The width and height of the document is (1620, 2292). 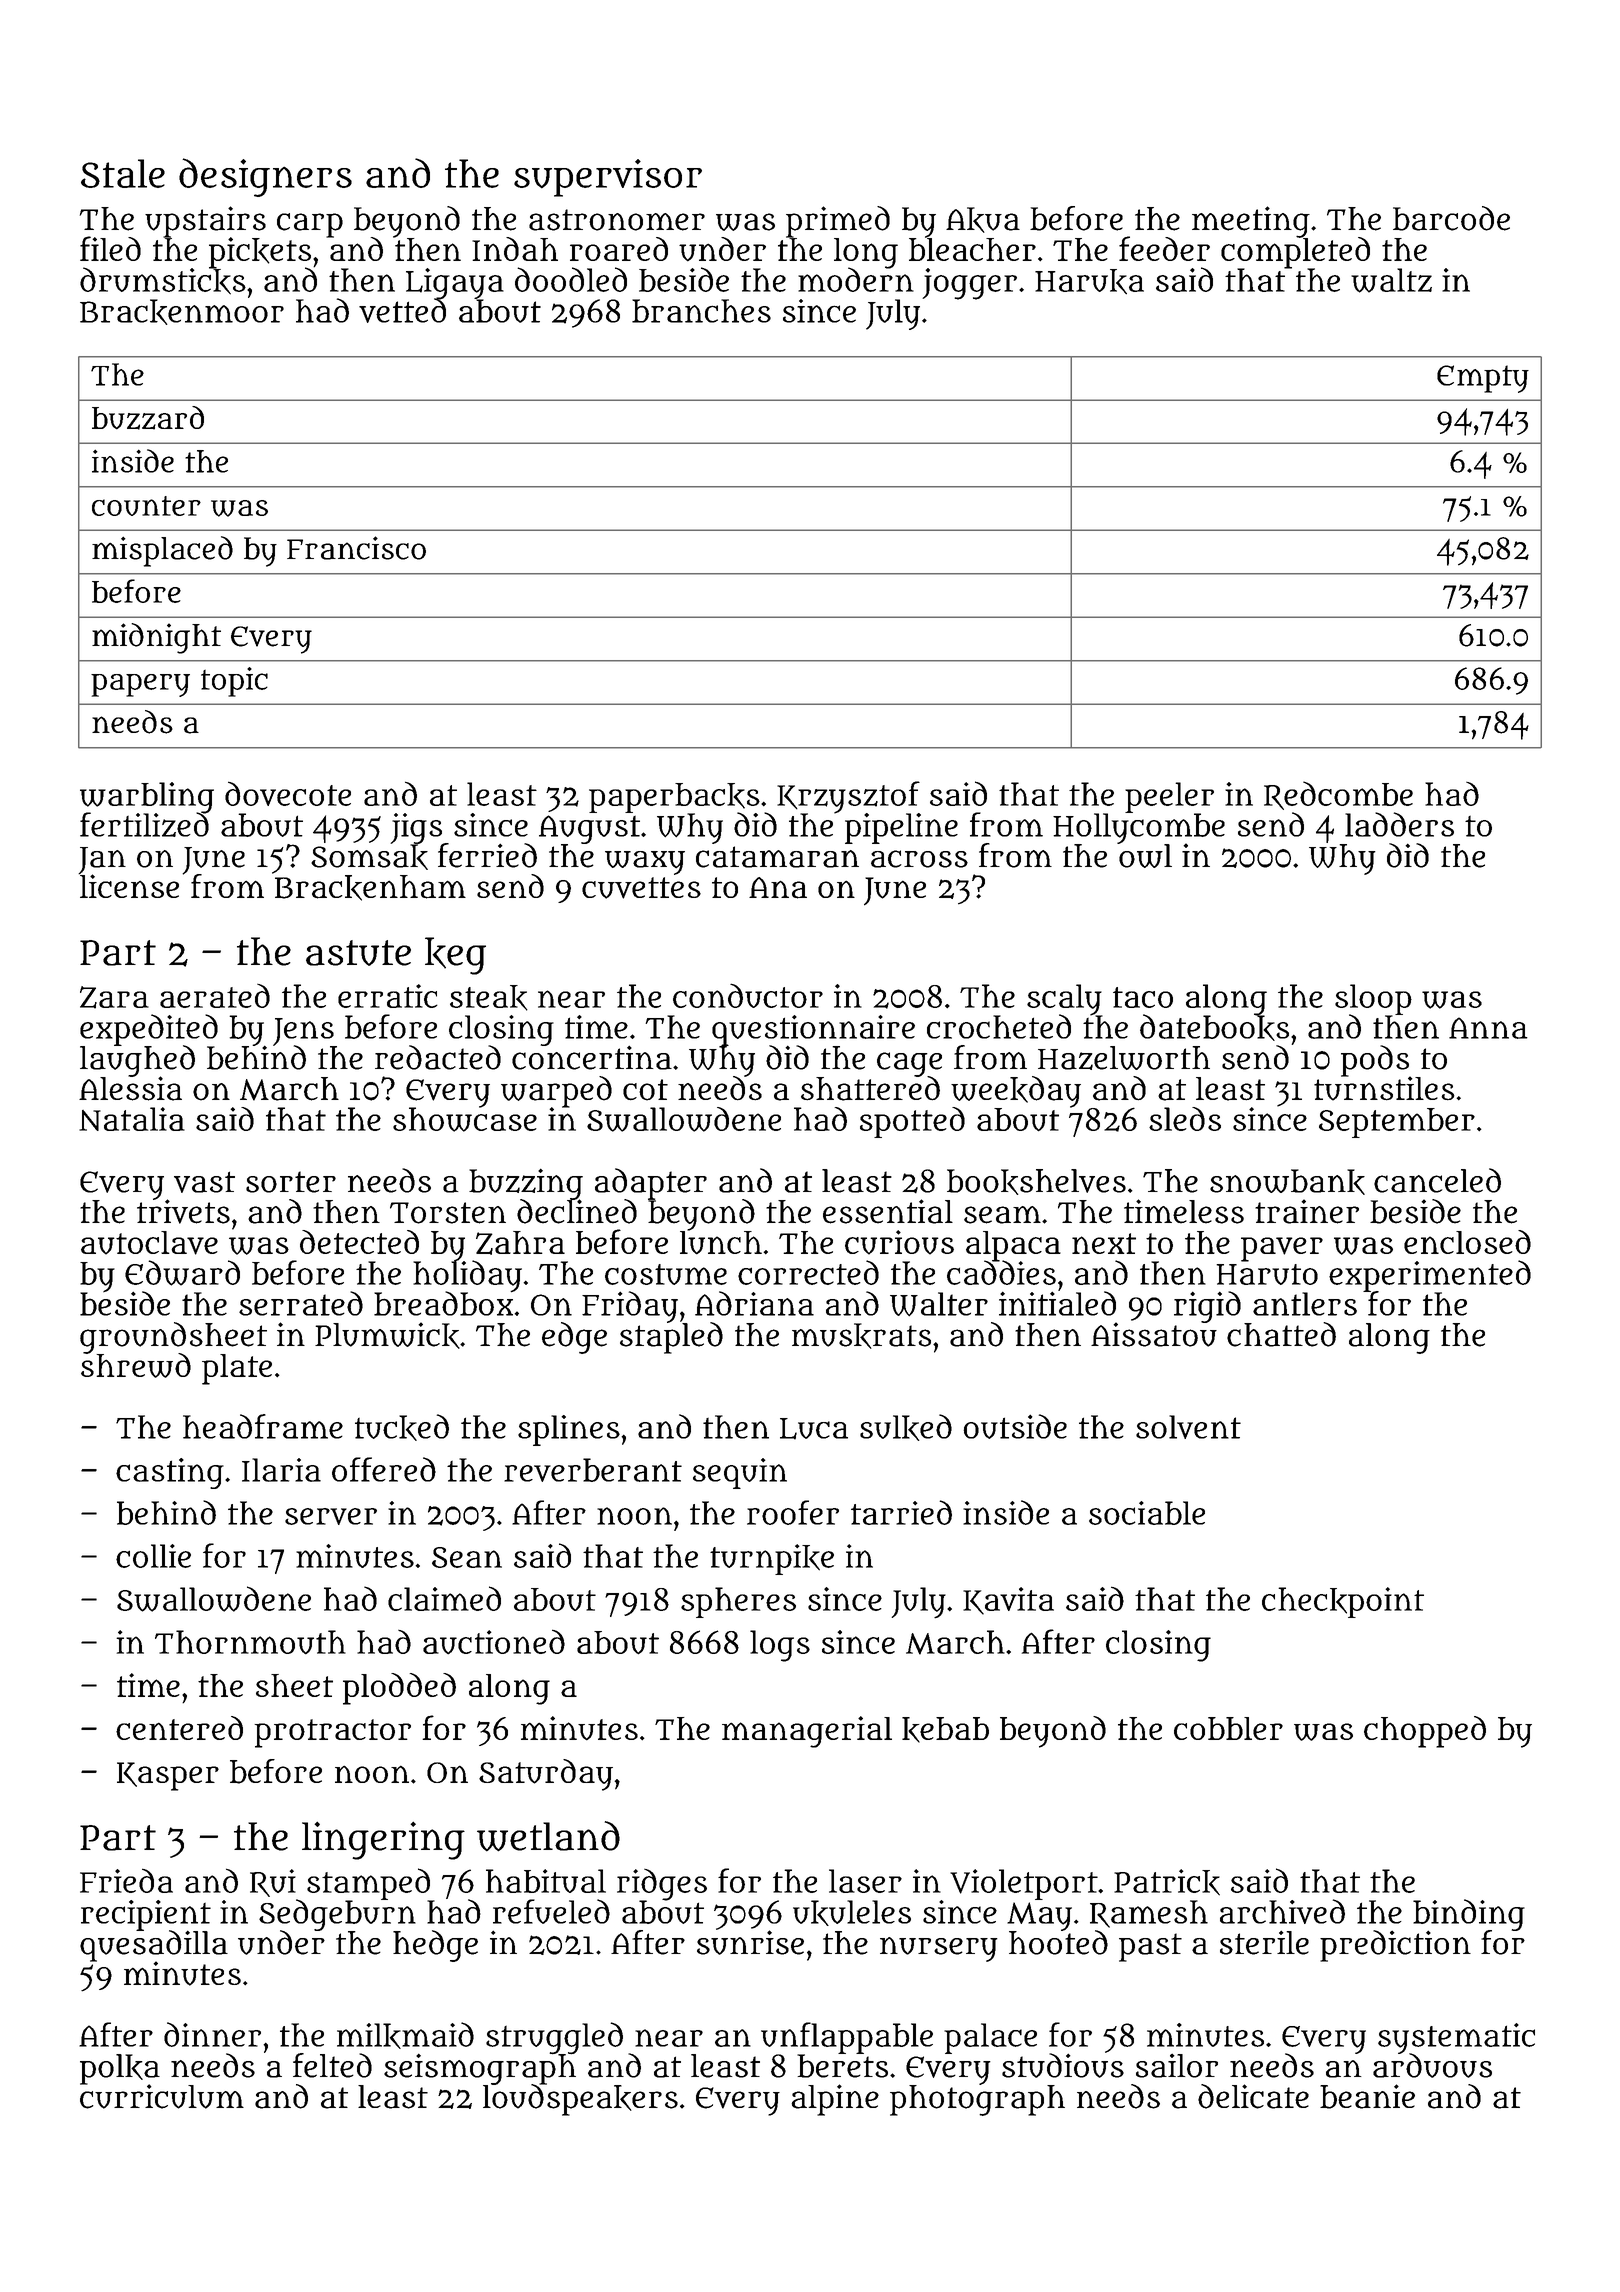 What do you see at coordinates (273, 1883) in the document?
I see `Rui` at bounding box center [273, 1883].
